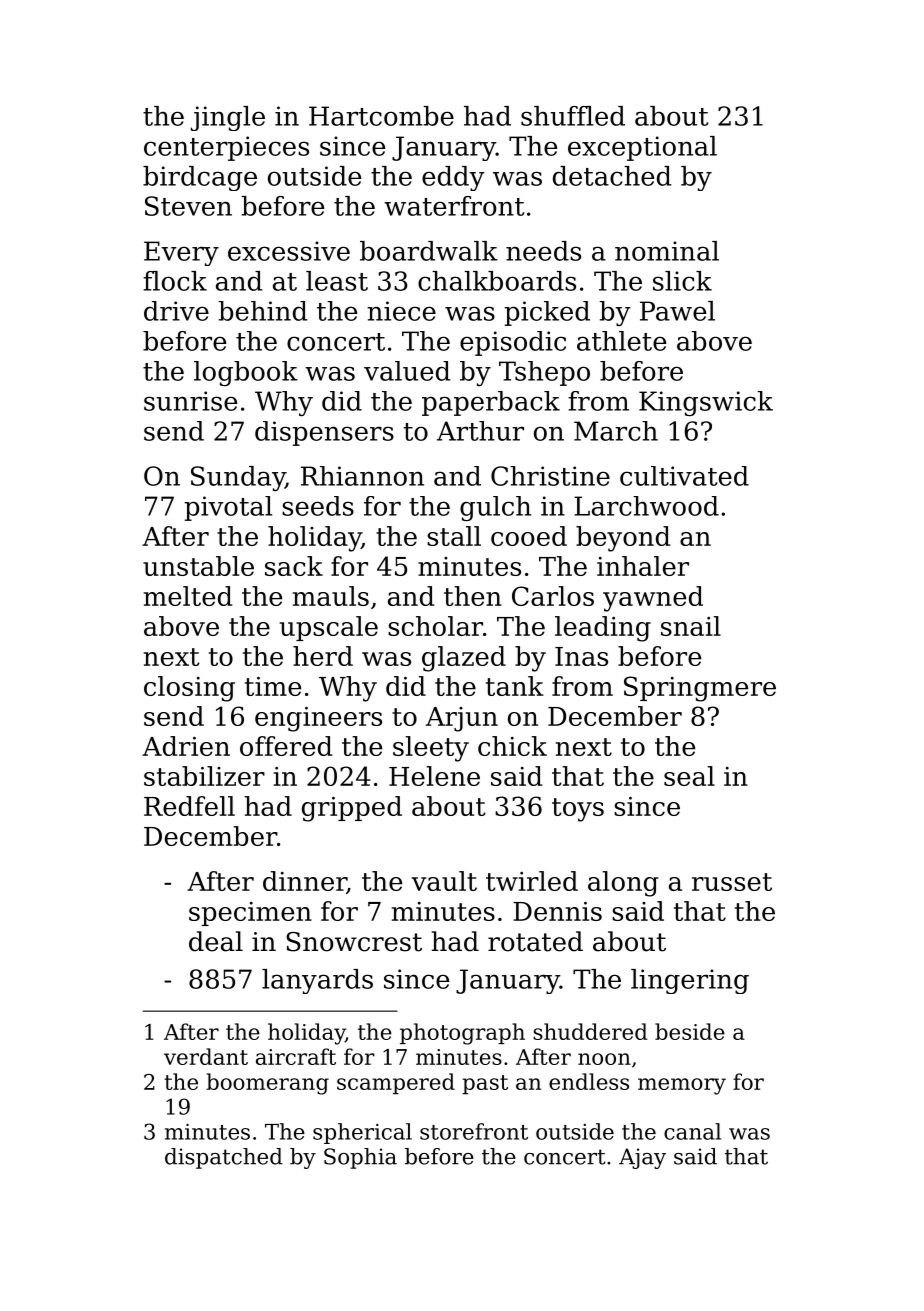  What do you see at coordinates (198, 566) in the page?
I see `unstable` at bounding box center [198, 566].
